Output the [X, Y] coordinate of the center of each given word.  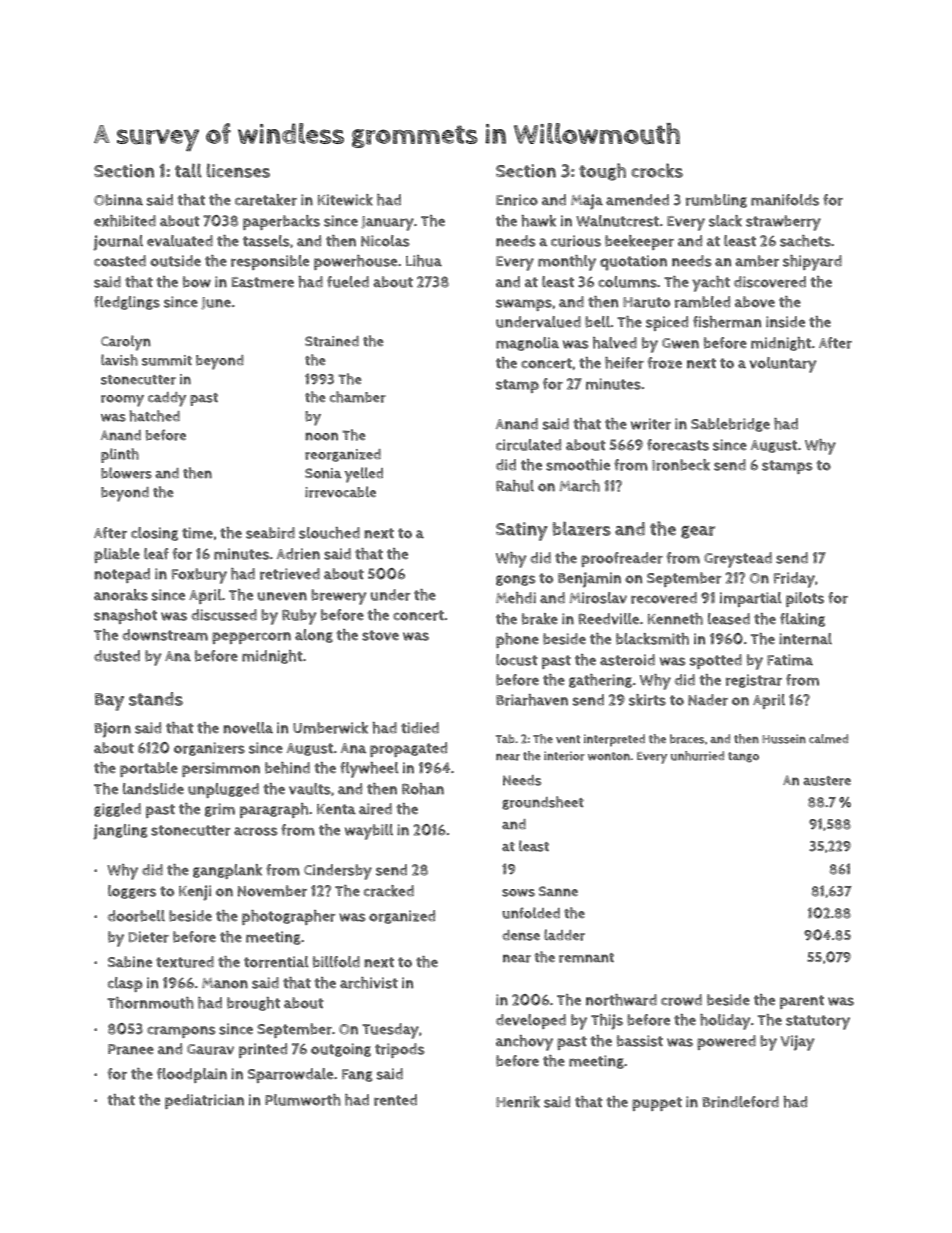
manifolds [785, 200]
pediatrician [204, 1101]
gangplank [227, 871]
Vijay [797, 1043]
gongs [516, 580]
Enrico [517, 200]
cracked [389, 891]
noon [321, 436]
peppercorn [251, 638]
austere [827, 781]
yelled [363, 475]
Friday [794, 580]
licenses [238, 171]
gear [698, 532]
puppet [657, 1104]
